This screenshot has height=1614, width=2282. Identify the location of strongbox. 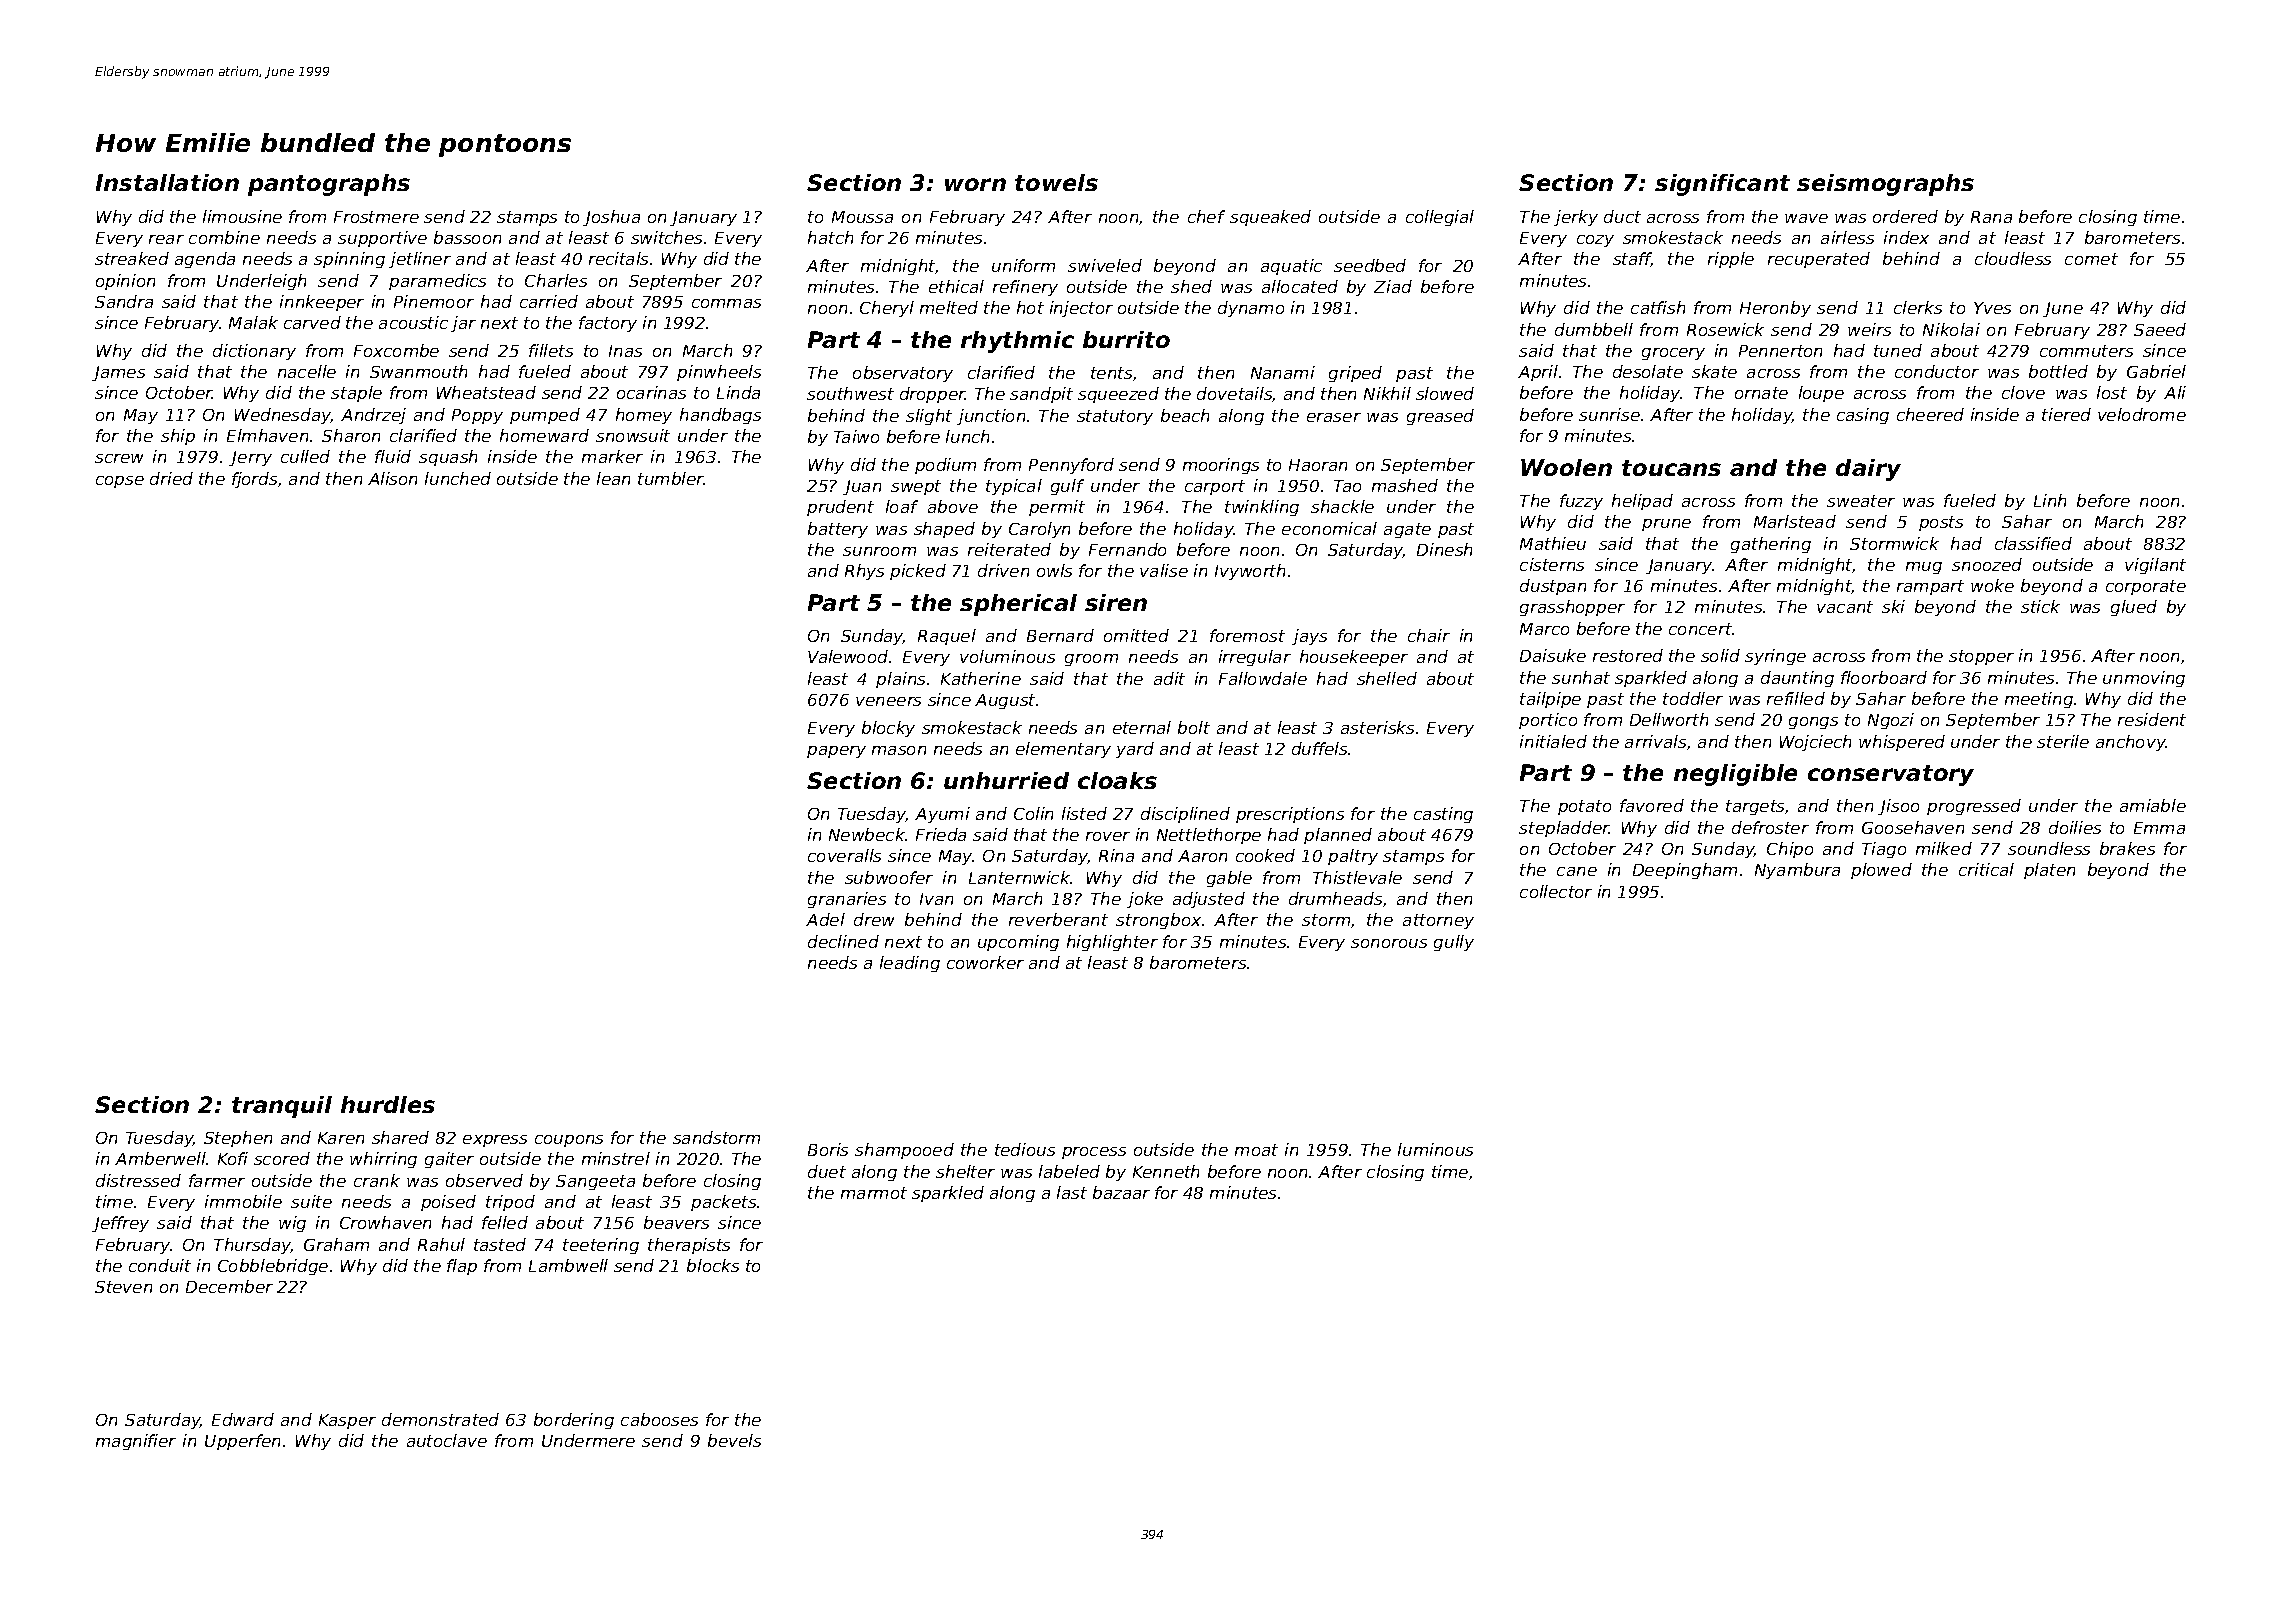
(1158, 921).
